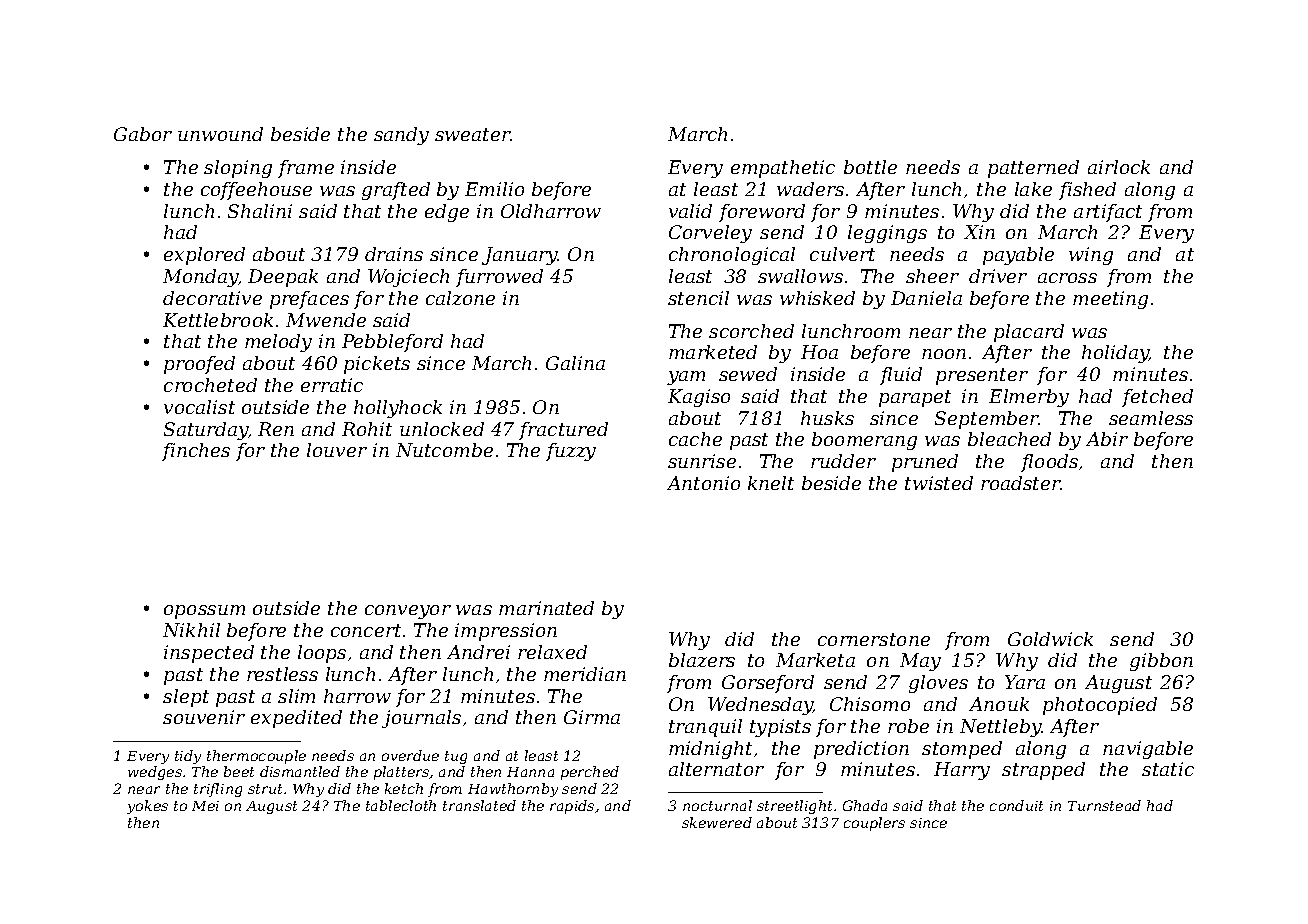  What do you see at coordinates (408, 612) in the page?
I see `conveyor` at bounding box center [408, 612].
